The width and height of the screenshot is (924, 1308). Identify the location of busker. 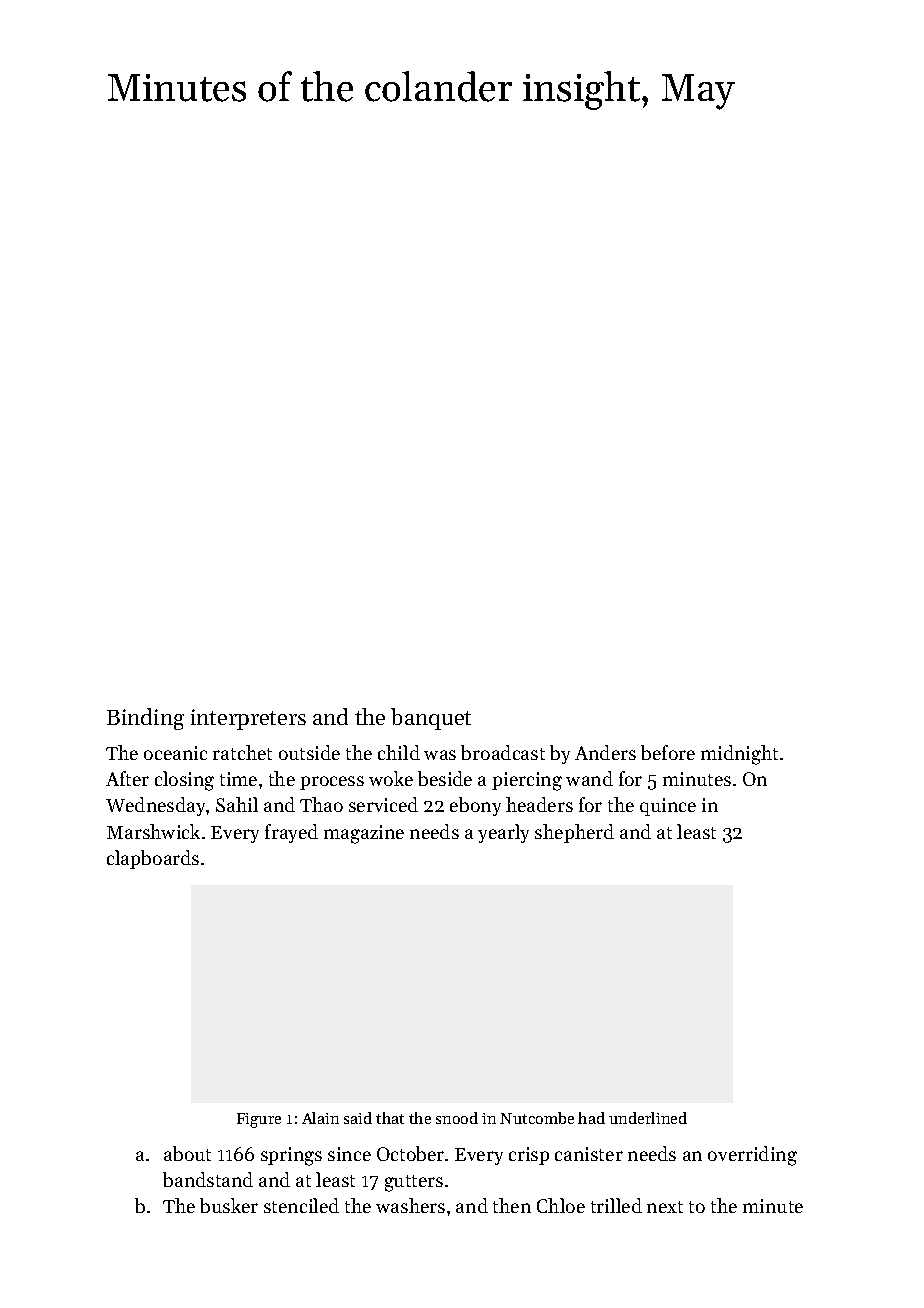
(229, 1205).
